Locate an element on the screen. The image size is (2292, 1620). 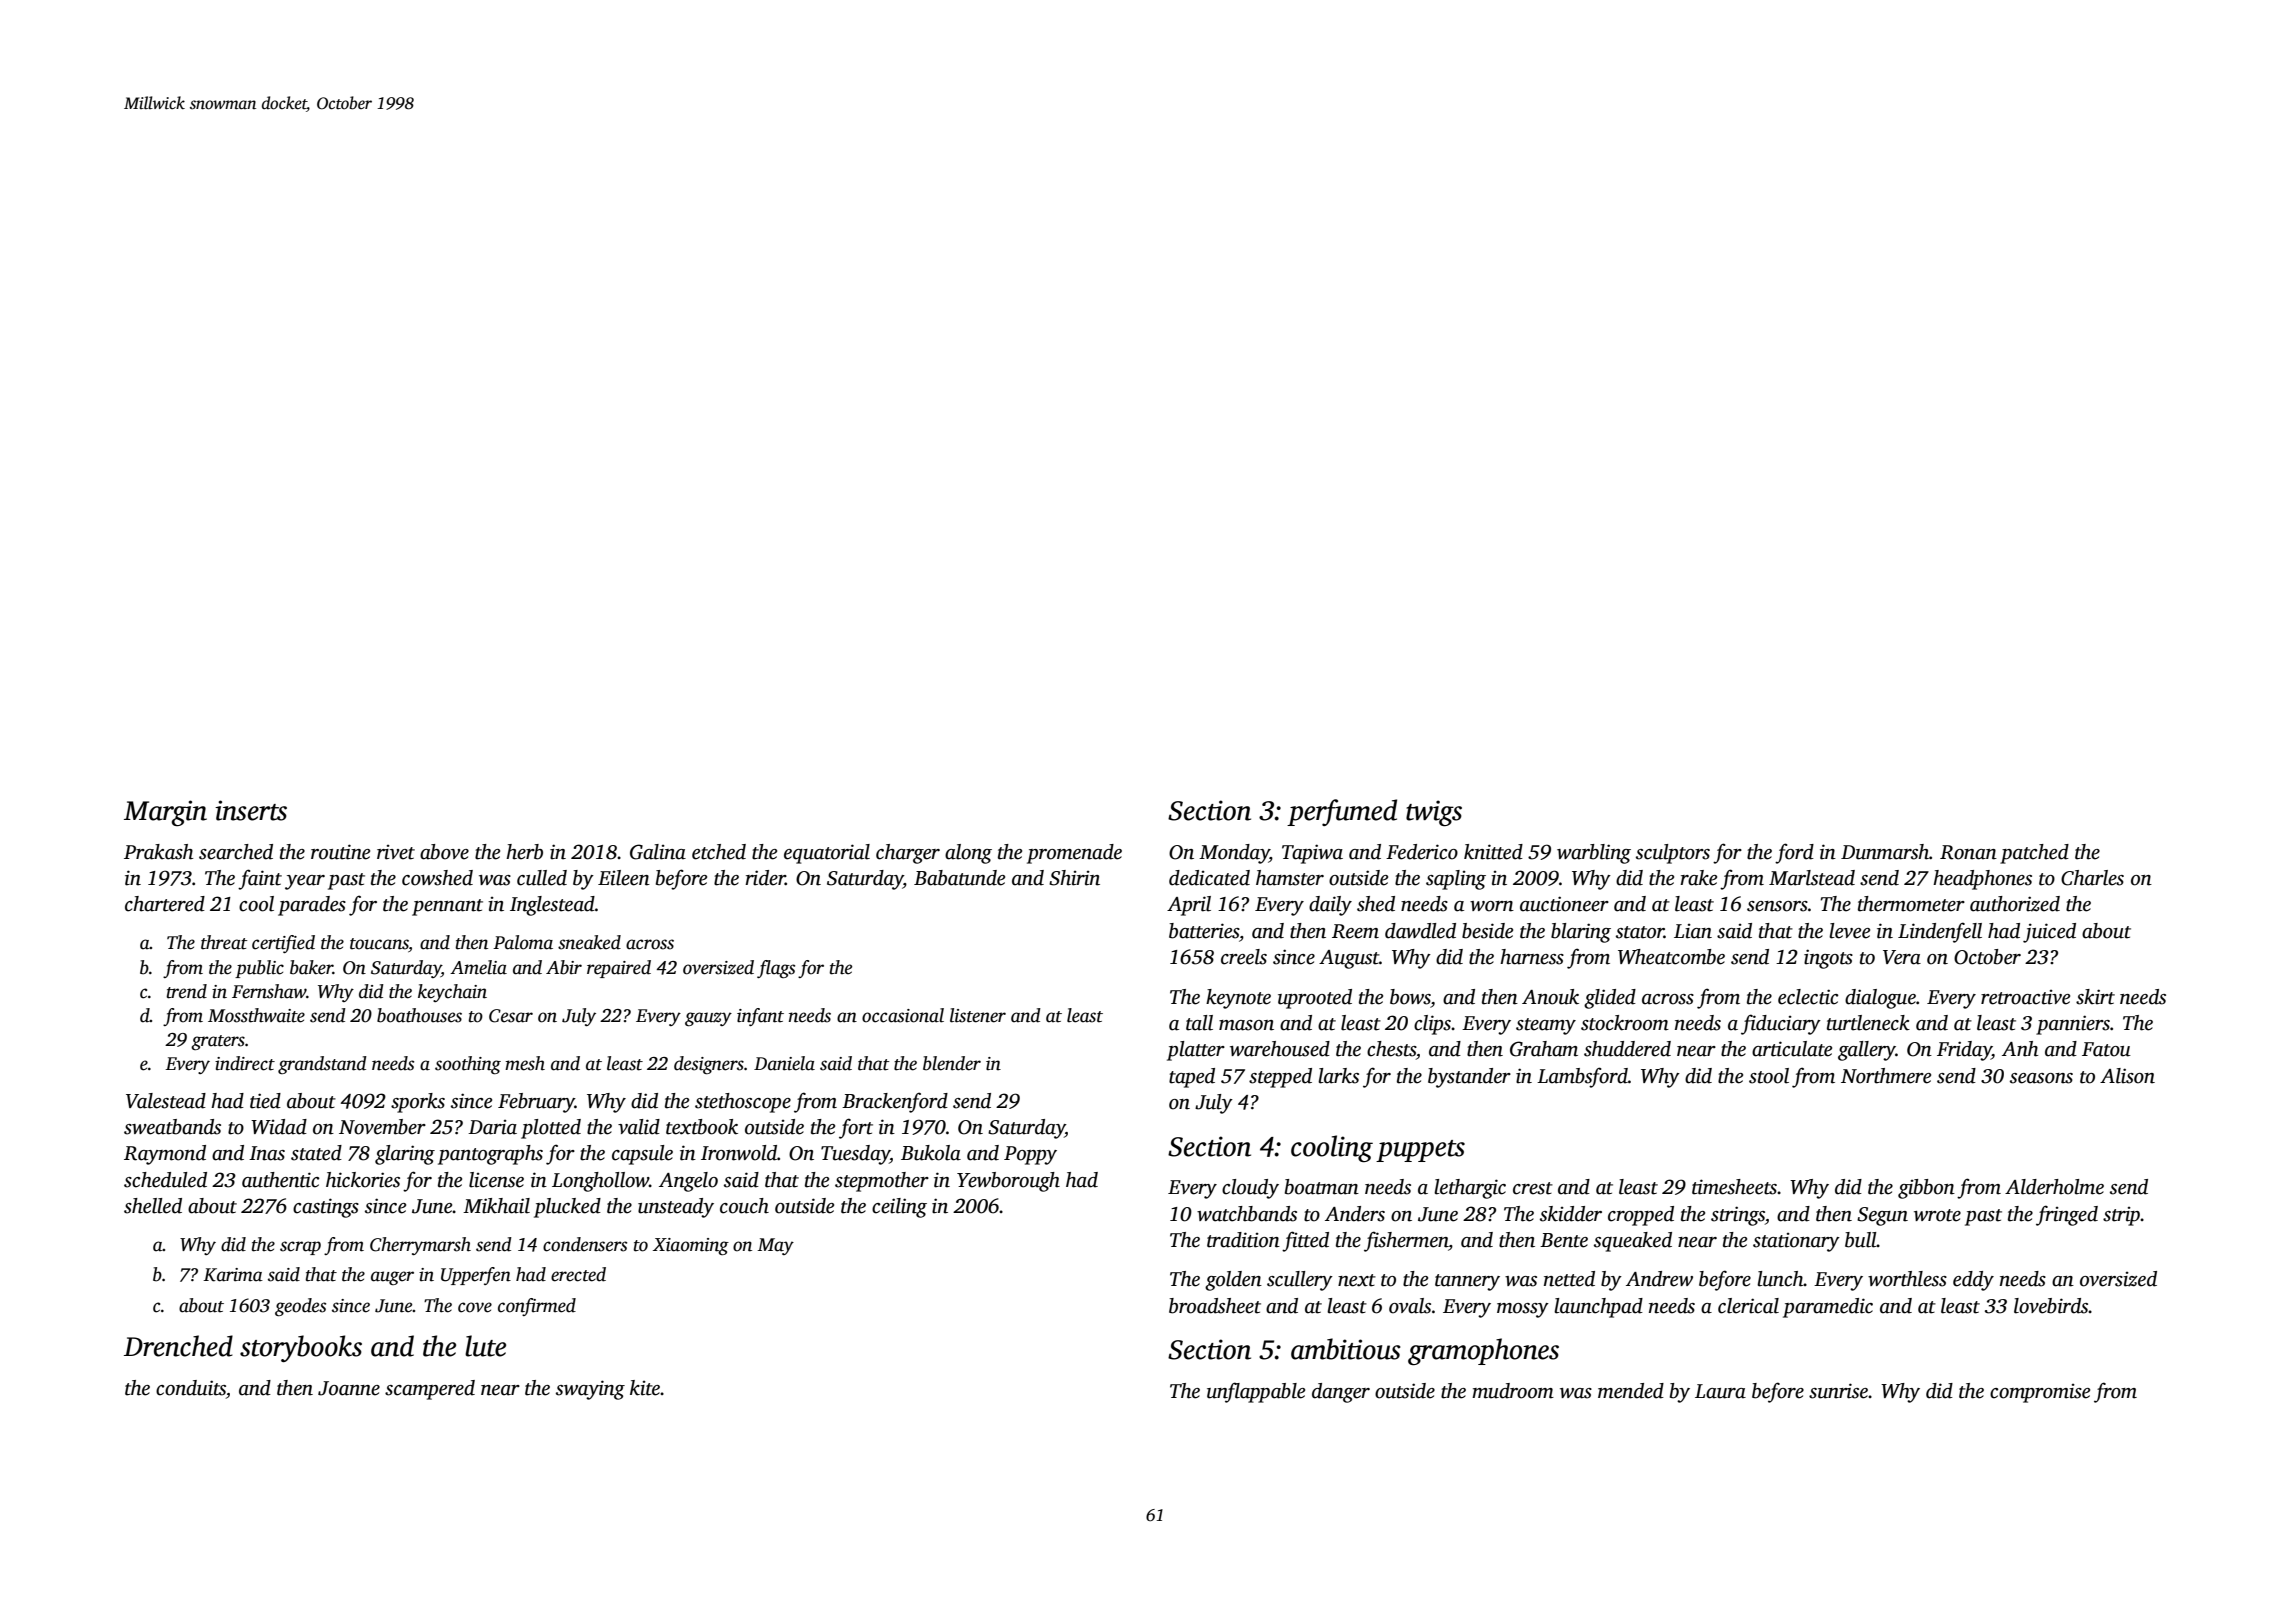
wrote is located at coordinates (1937, 1215).
